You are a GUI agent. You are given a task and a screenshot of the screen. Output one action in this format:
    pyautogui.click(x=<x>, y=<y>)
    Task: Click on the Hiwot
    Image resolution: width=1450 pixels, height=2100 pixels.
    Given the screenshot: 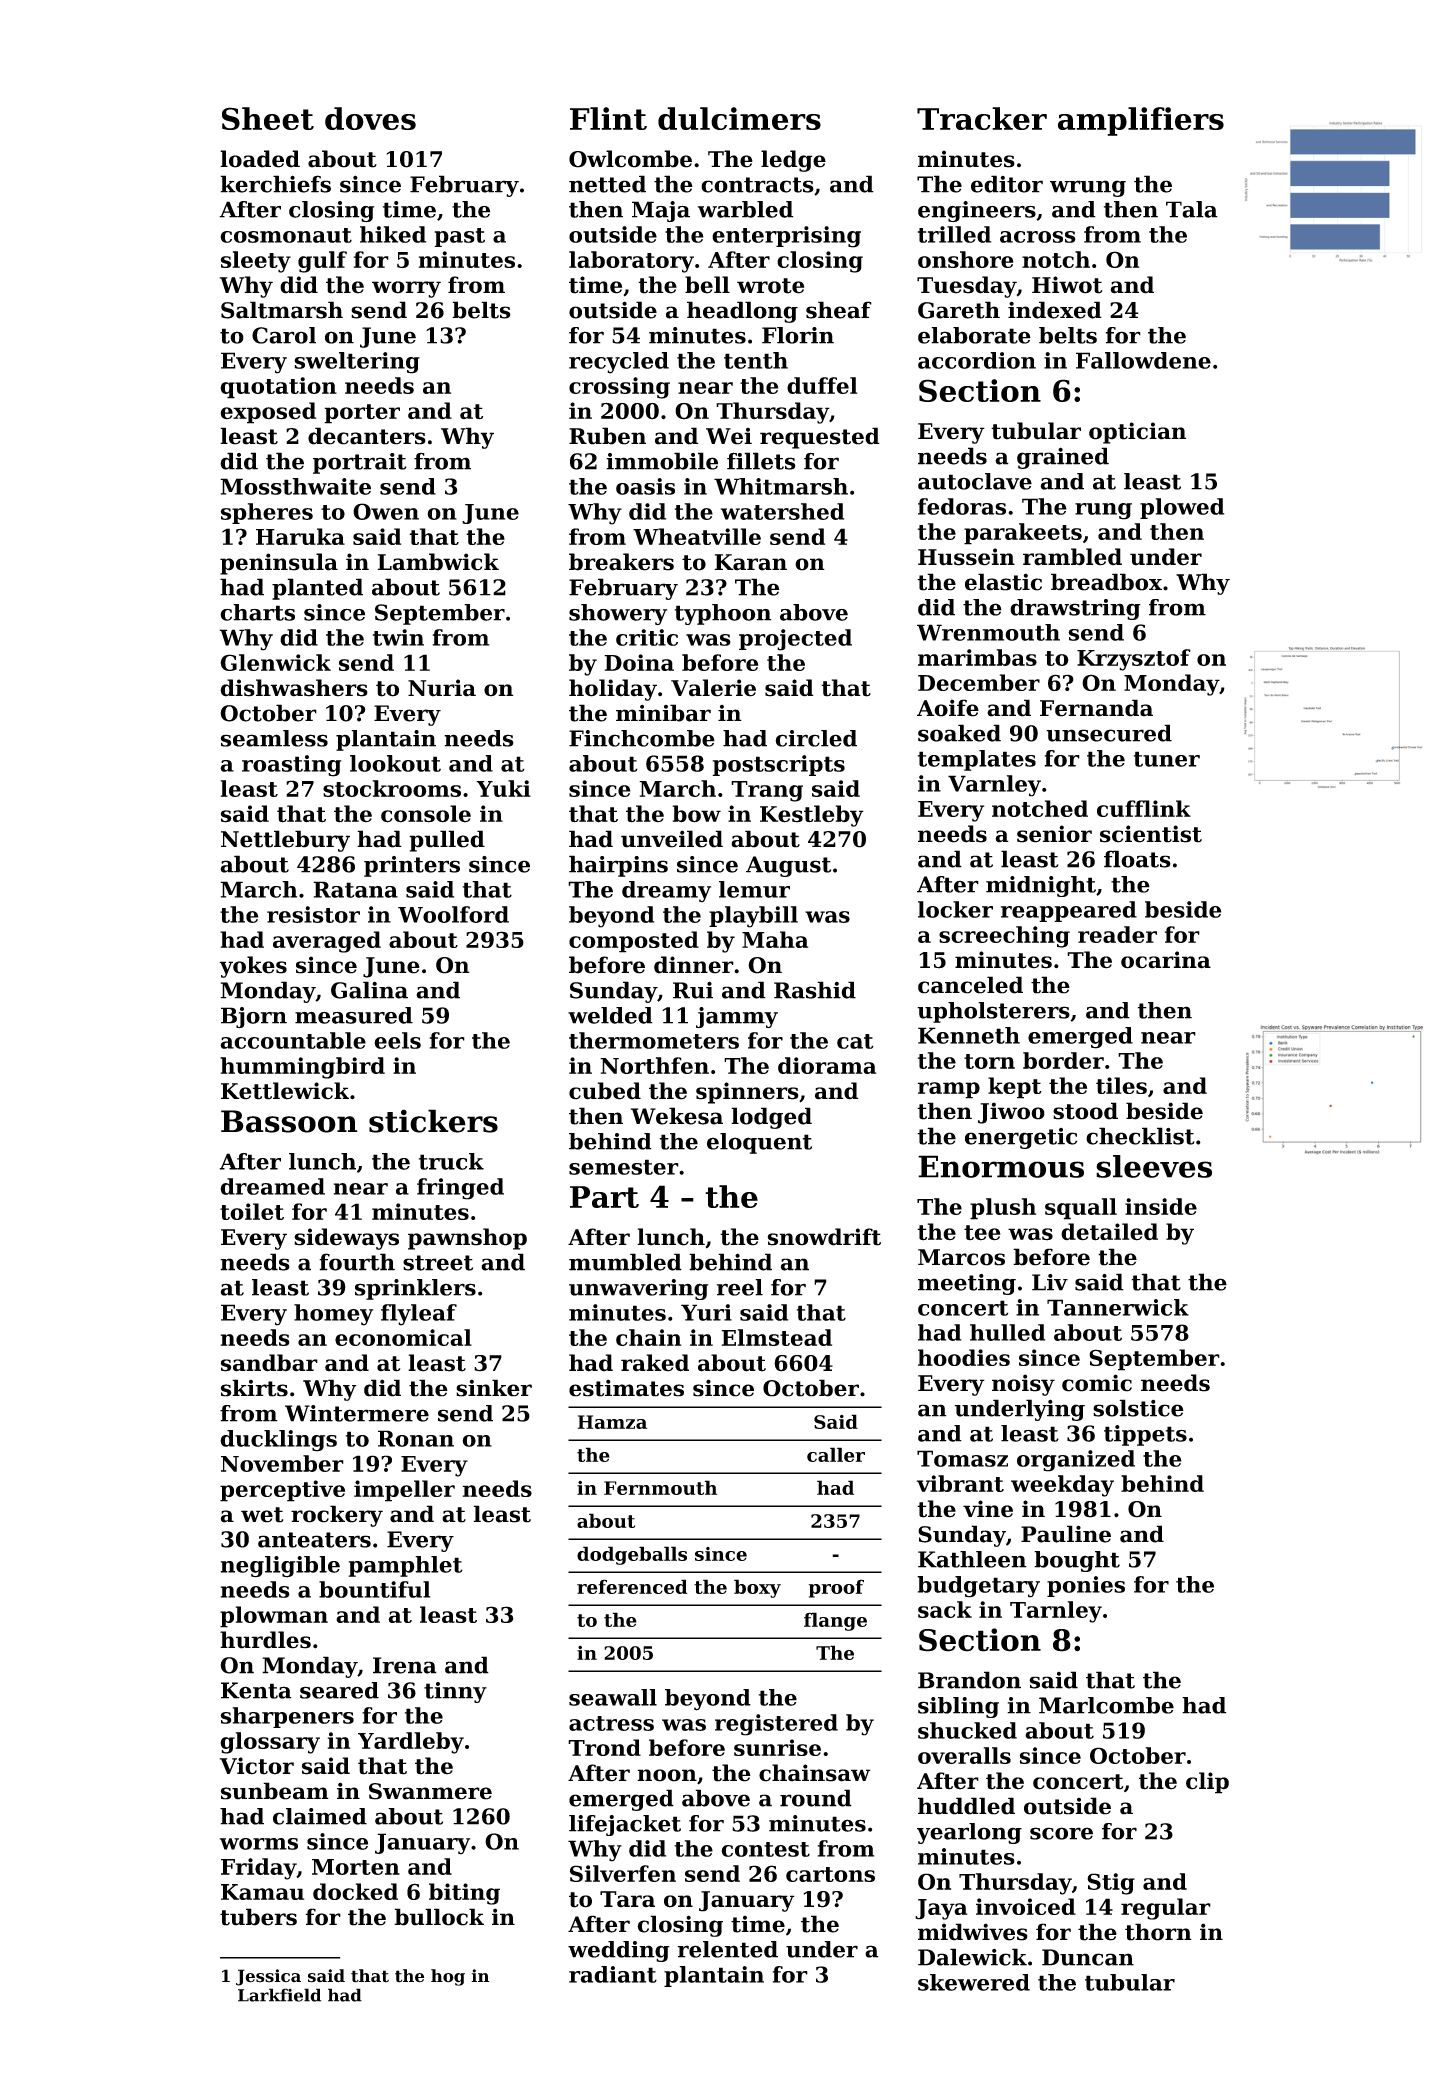 What is the action you would take?
    pyautogui.click(x=1067, y=285)
